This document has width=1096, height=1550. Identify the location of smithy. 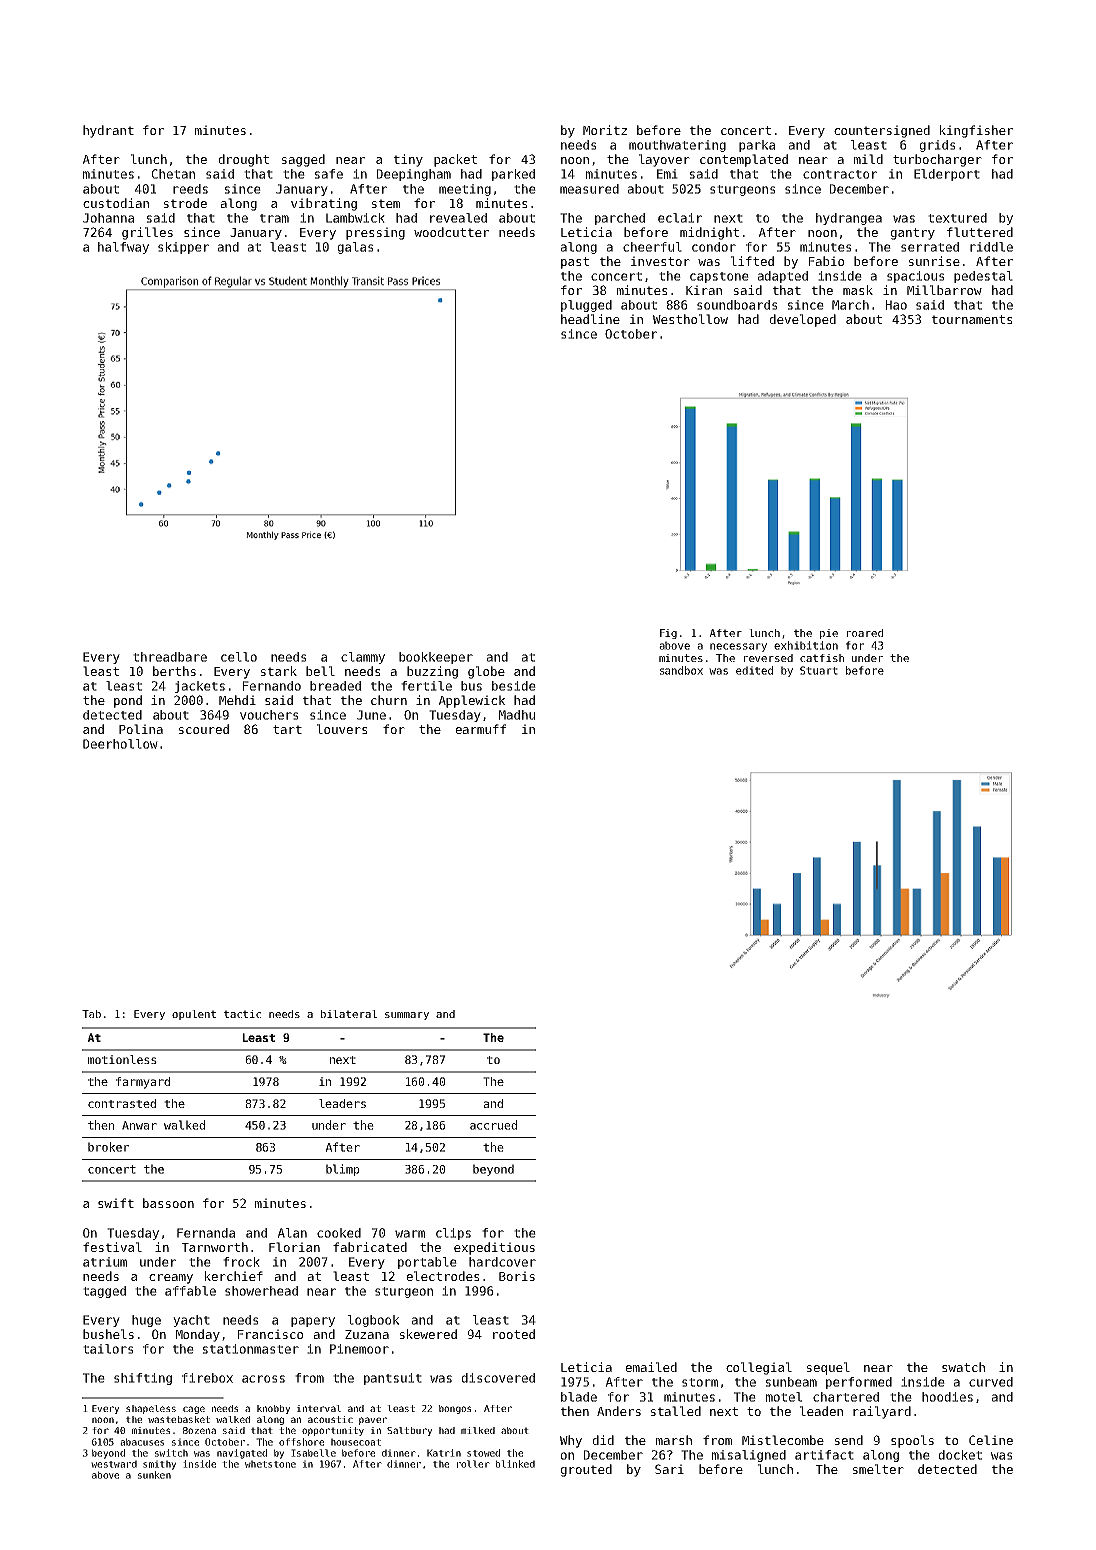
(159, 1465).
